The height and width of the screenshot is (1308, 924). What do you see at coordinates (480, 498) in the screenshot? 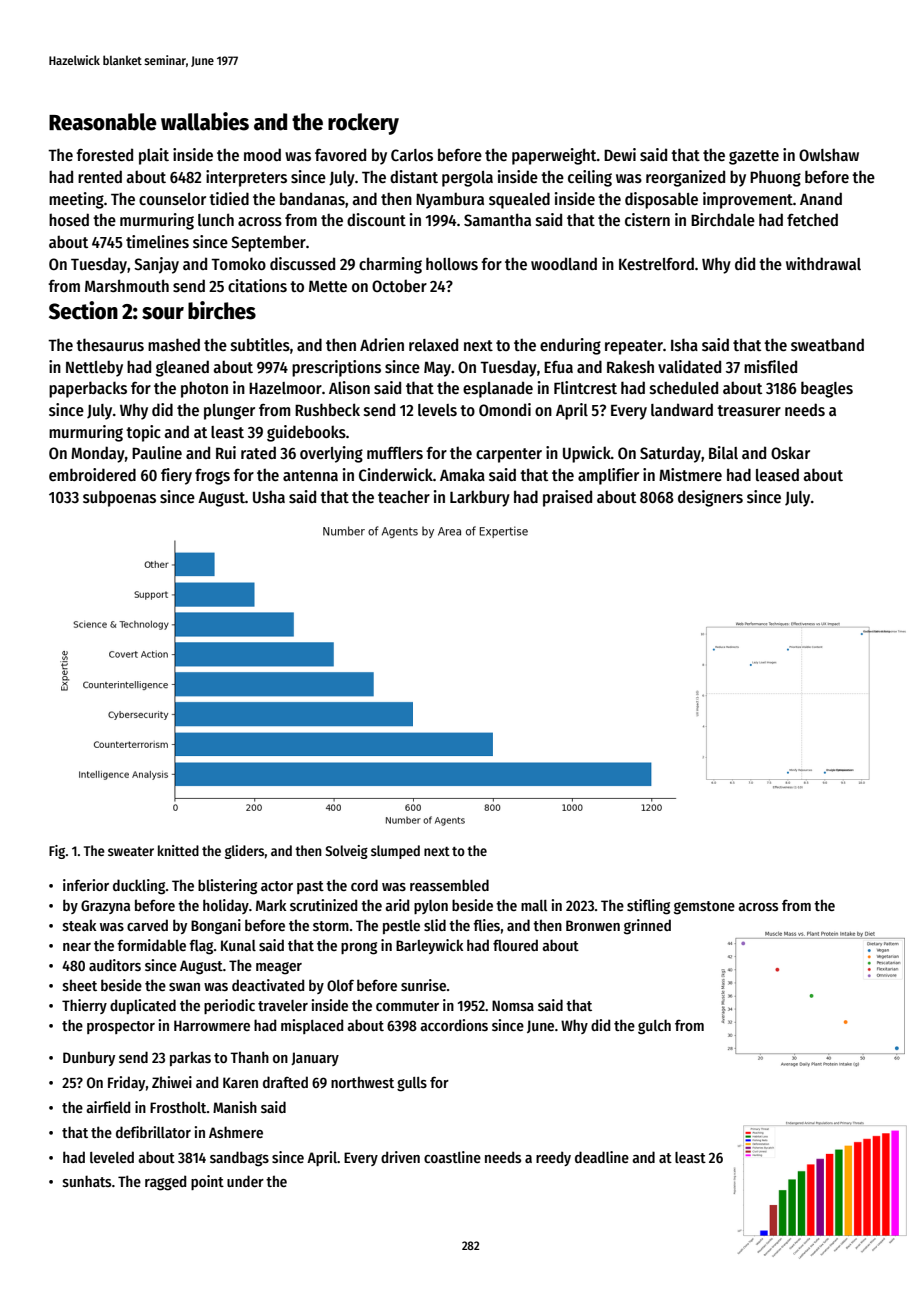
I see `Larkbury` at bounding box center [480, 498].
